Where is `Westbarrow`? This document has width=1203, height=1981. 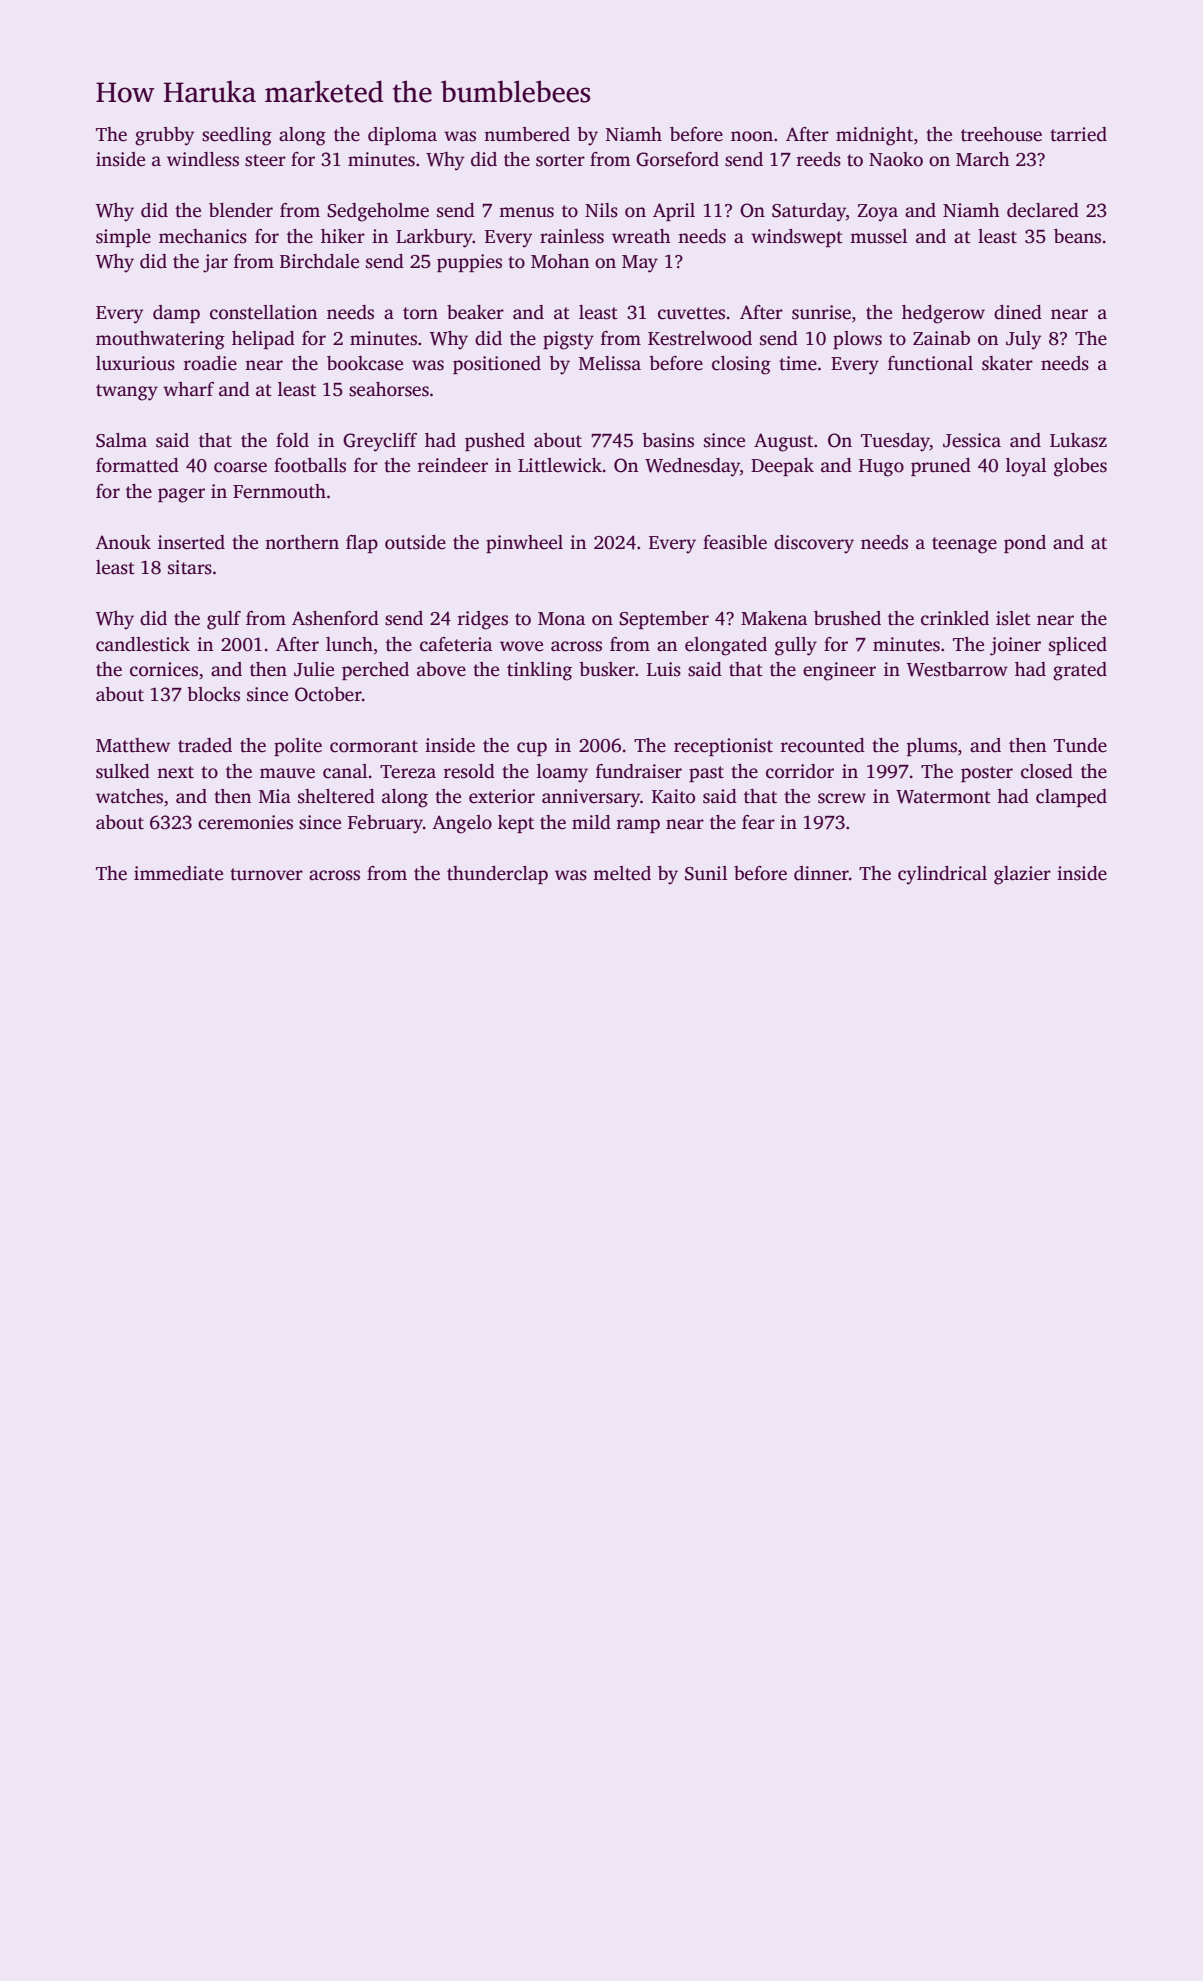 Westbarrow is located at coordinates (957, 669).
